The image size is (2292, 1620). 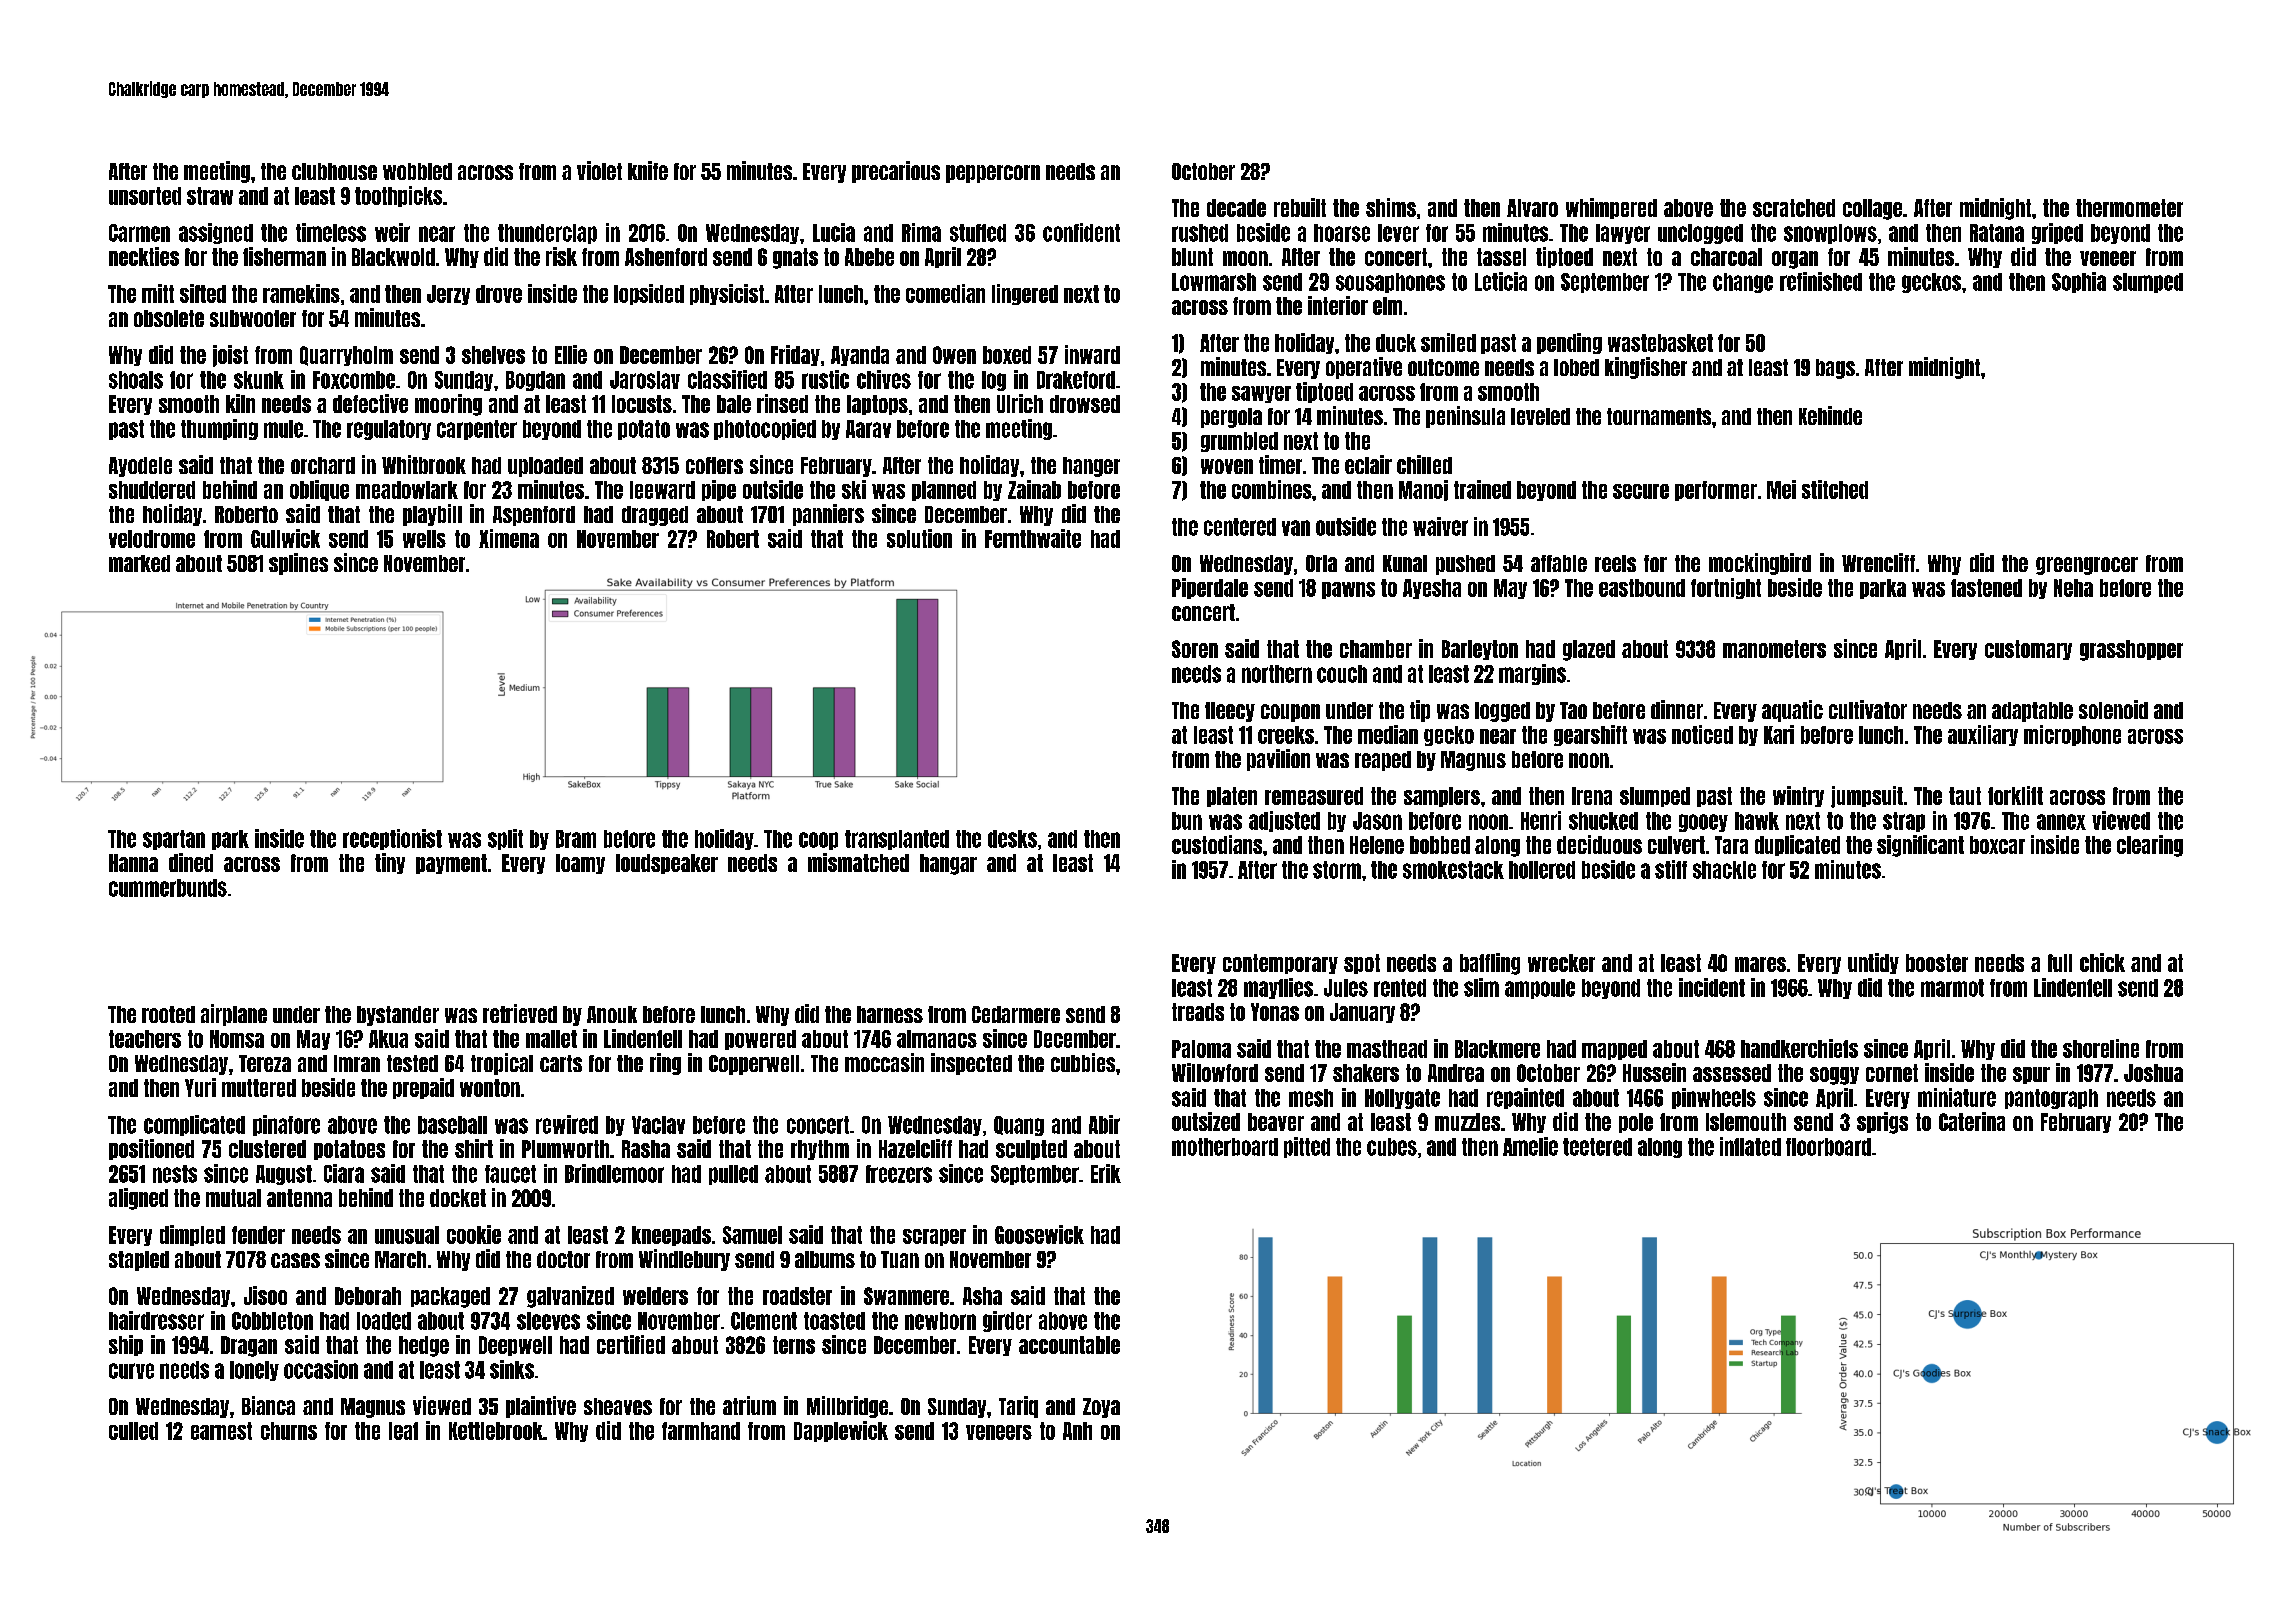 I want to click on stitched, so click(x=1835, y=489).
